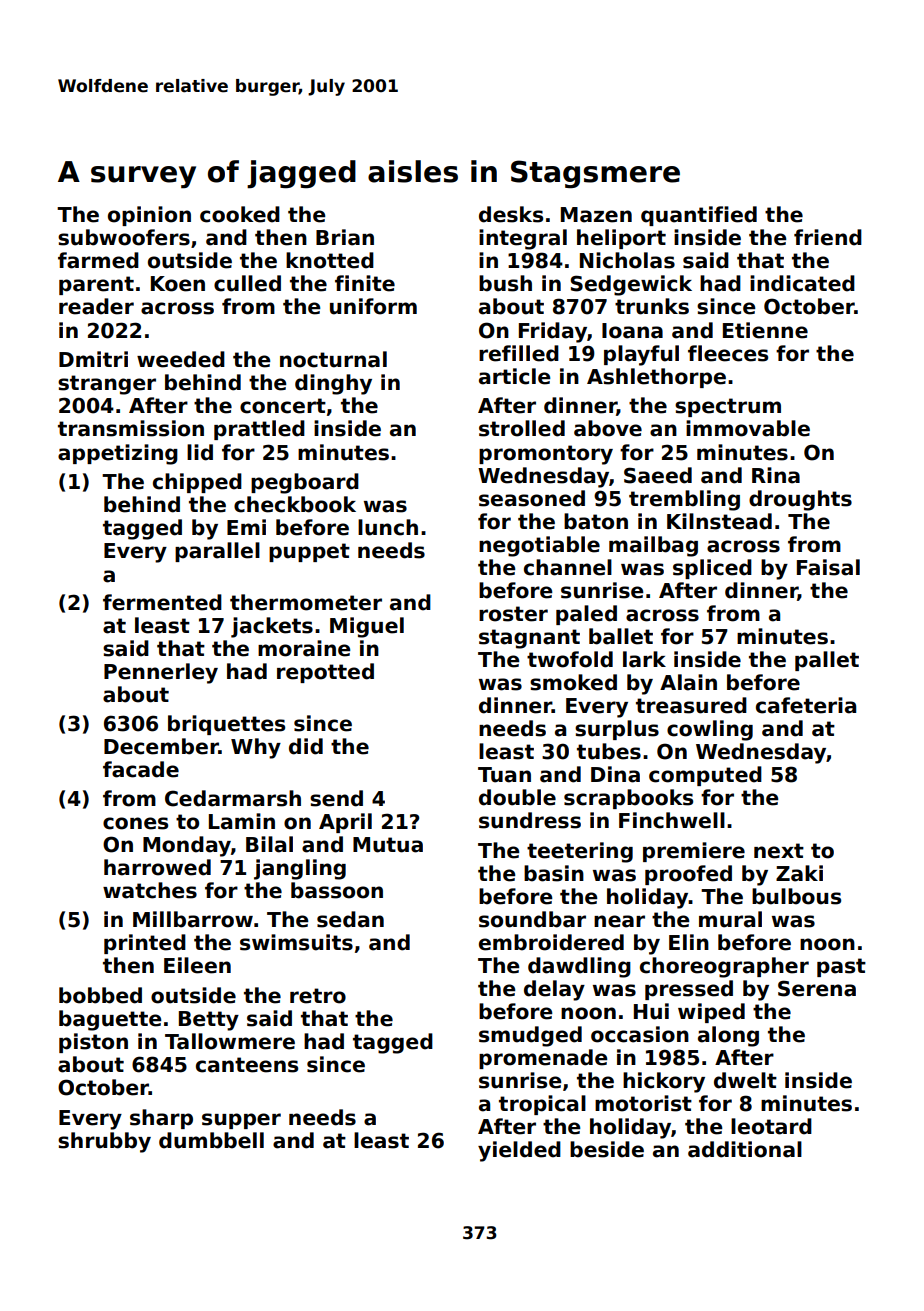 The image size is (924, 1311). Describe the element at coordinates (373, 306) in the page. I see `uniform` at that location.
